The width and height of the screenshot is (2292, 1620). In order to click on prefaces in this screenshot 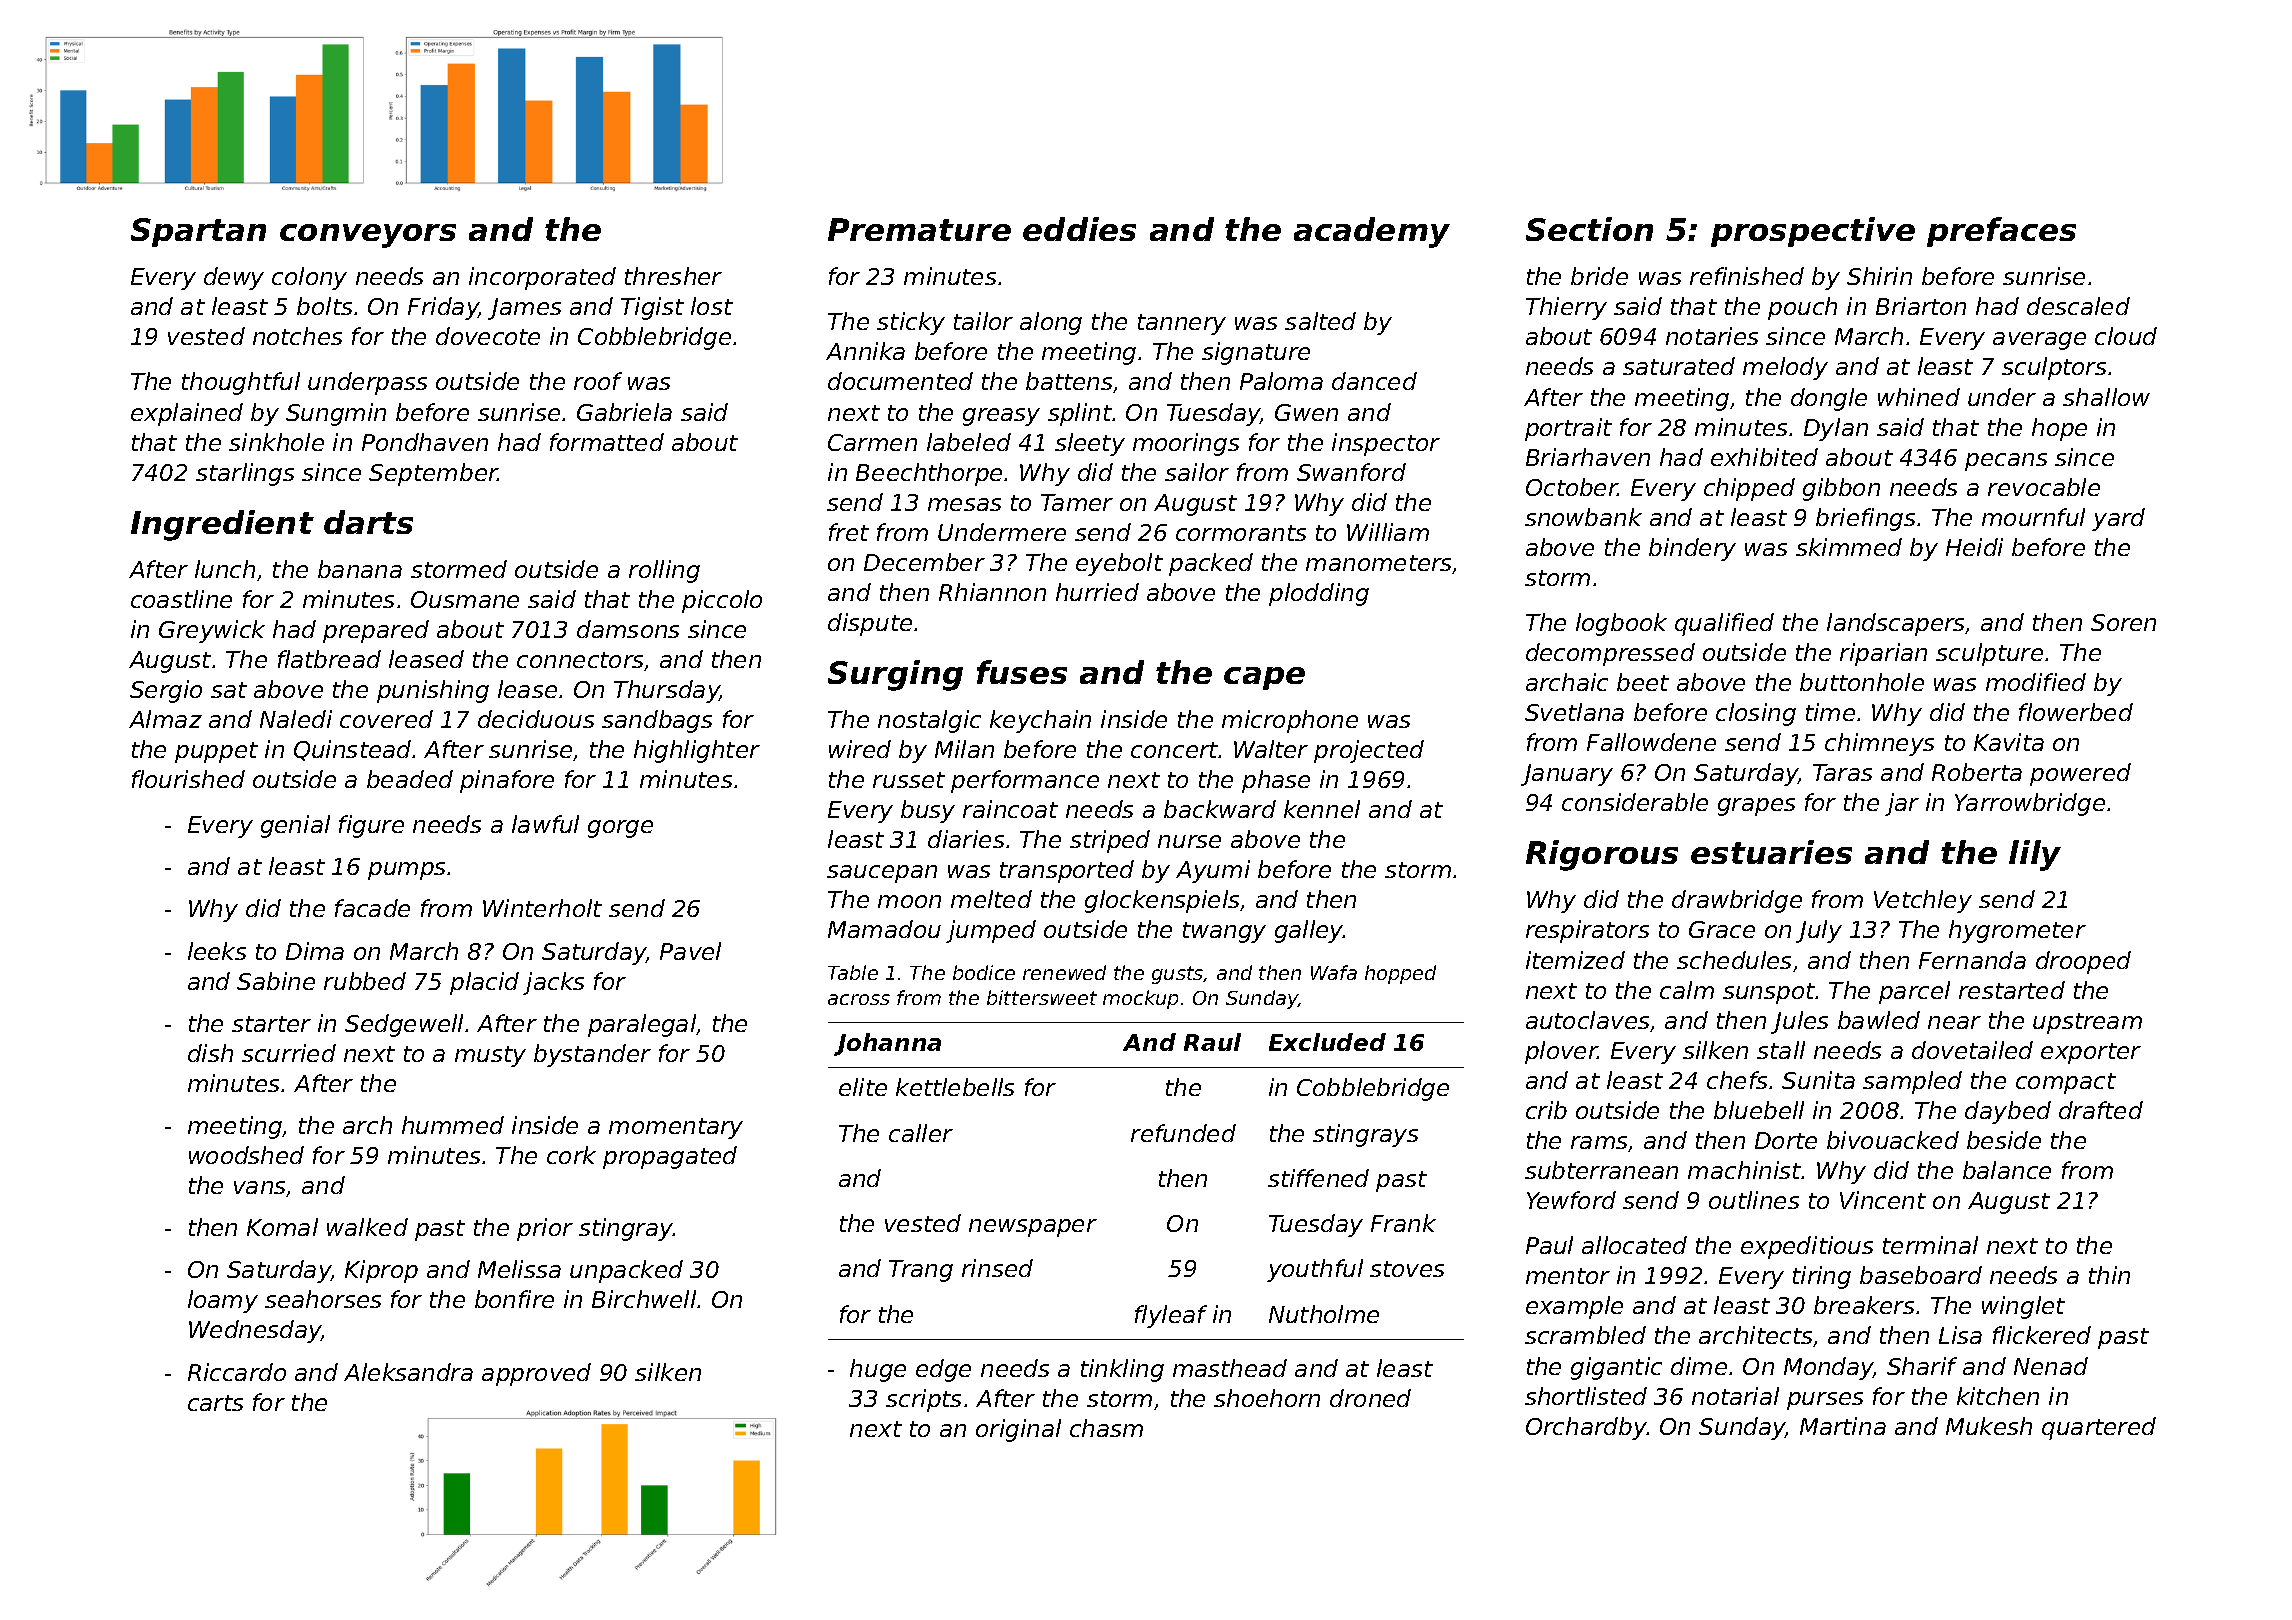, I will do `click(2001, 232)`.
